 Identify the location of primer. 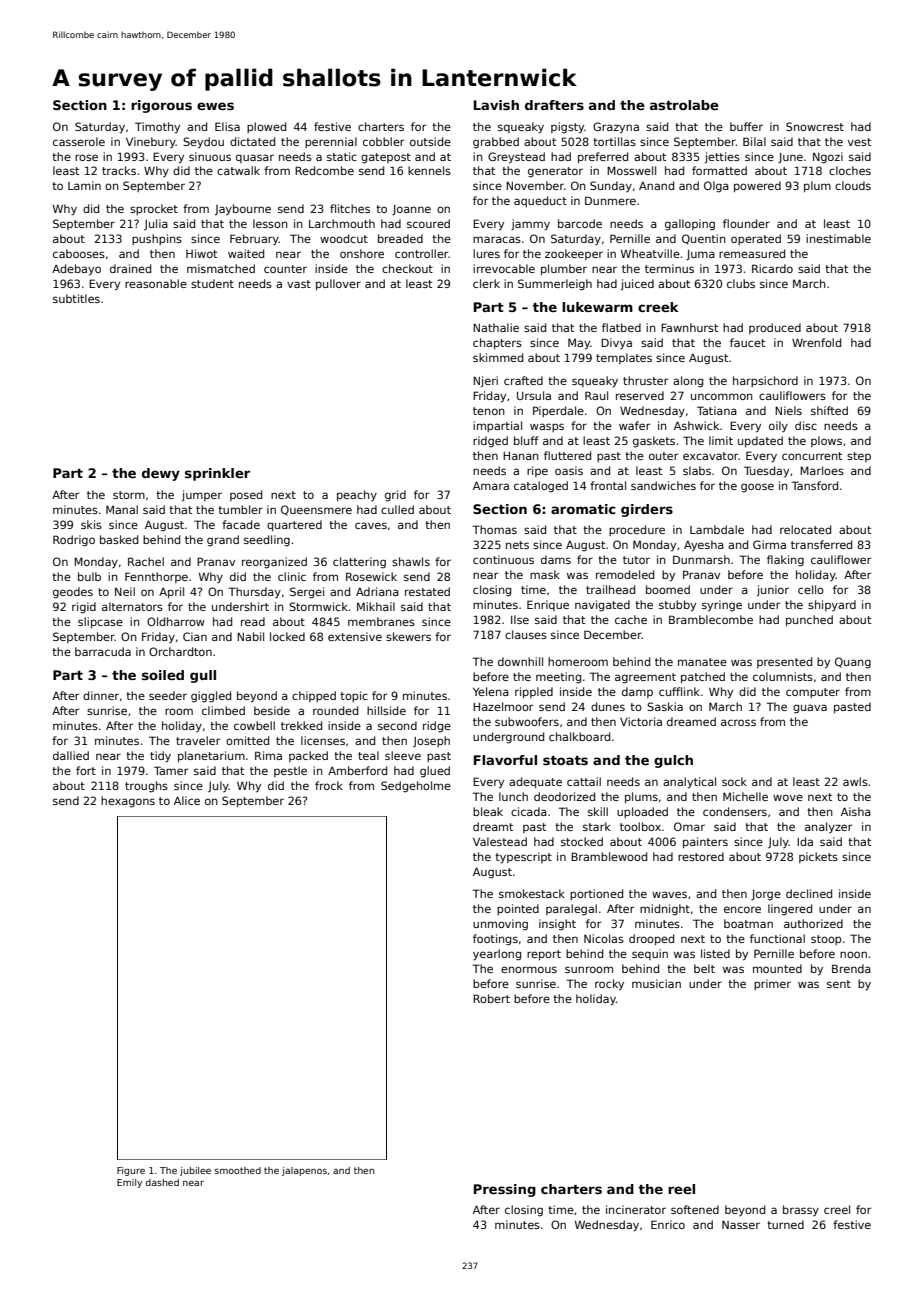
(772, 984).
